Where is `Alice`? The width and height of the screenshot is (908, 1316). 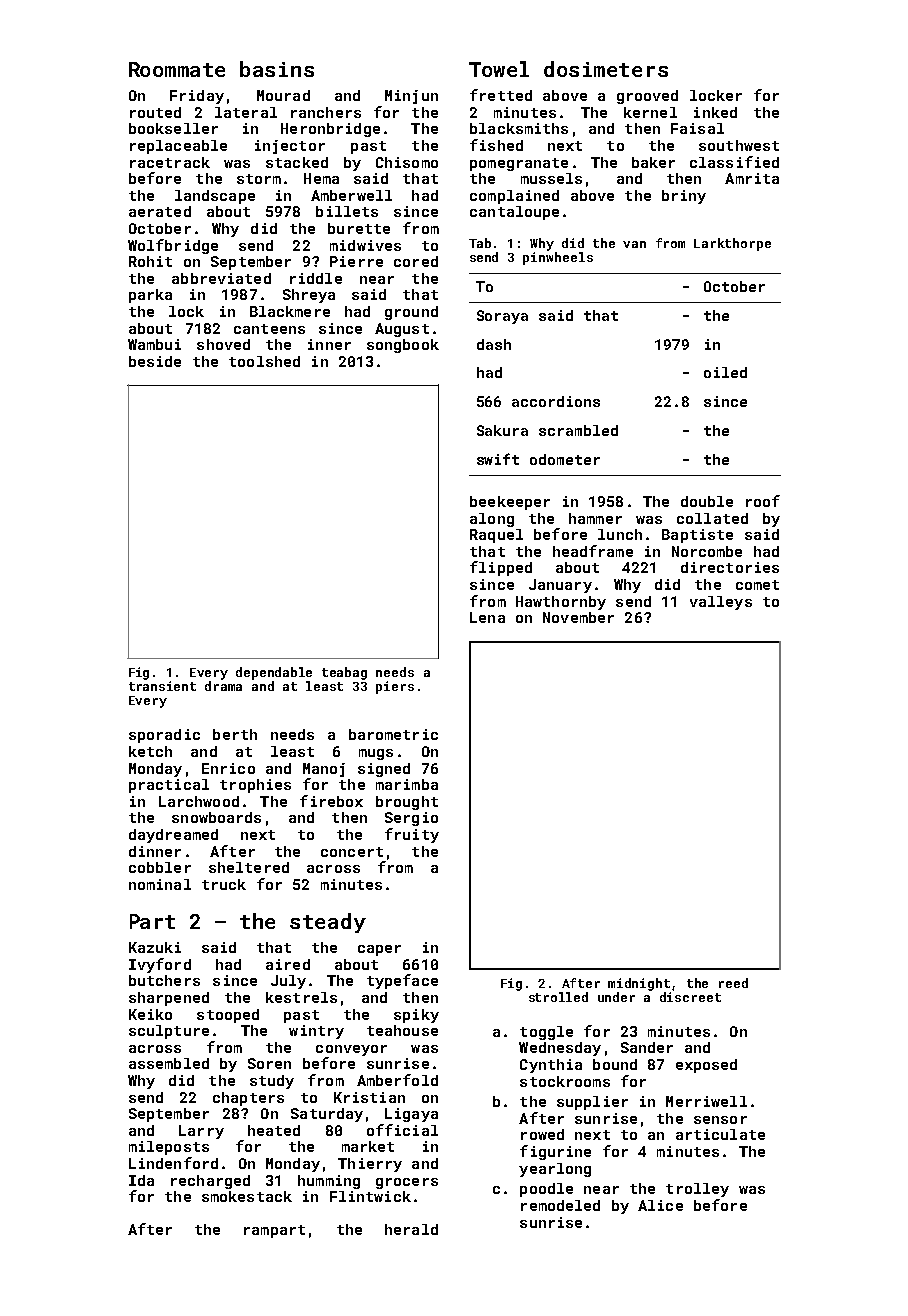 Alice is located at coordinates (660, 1205).
